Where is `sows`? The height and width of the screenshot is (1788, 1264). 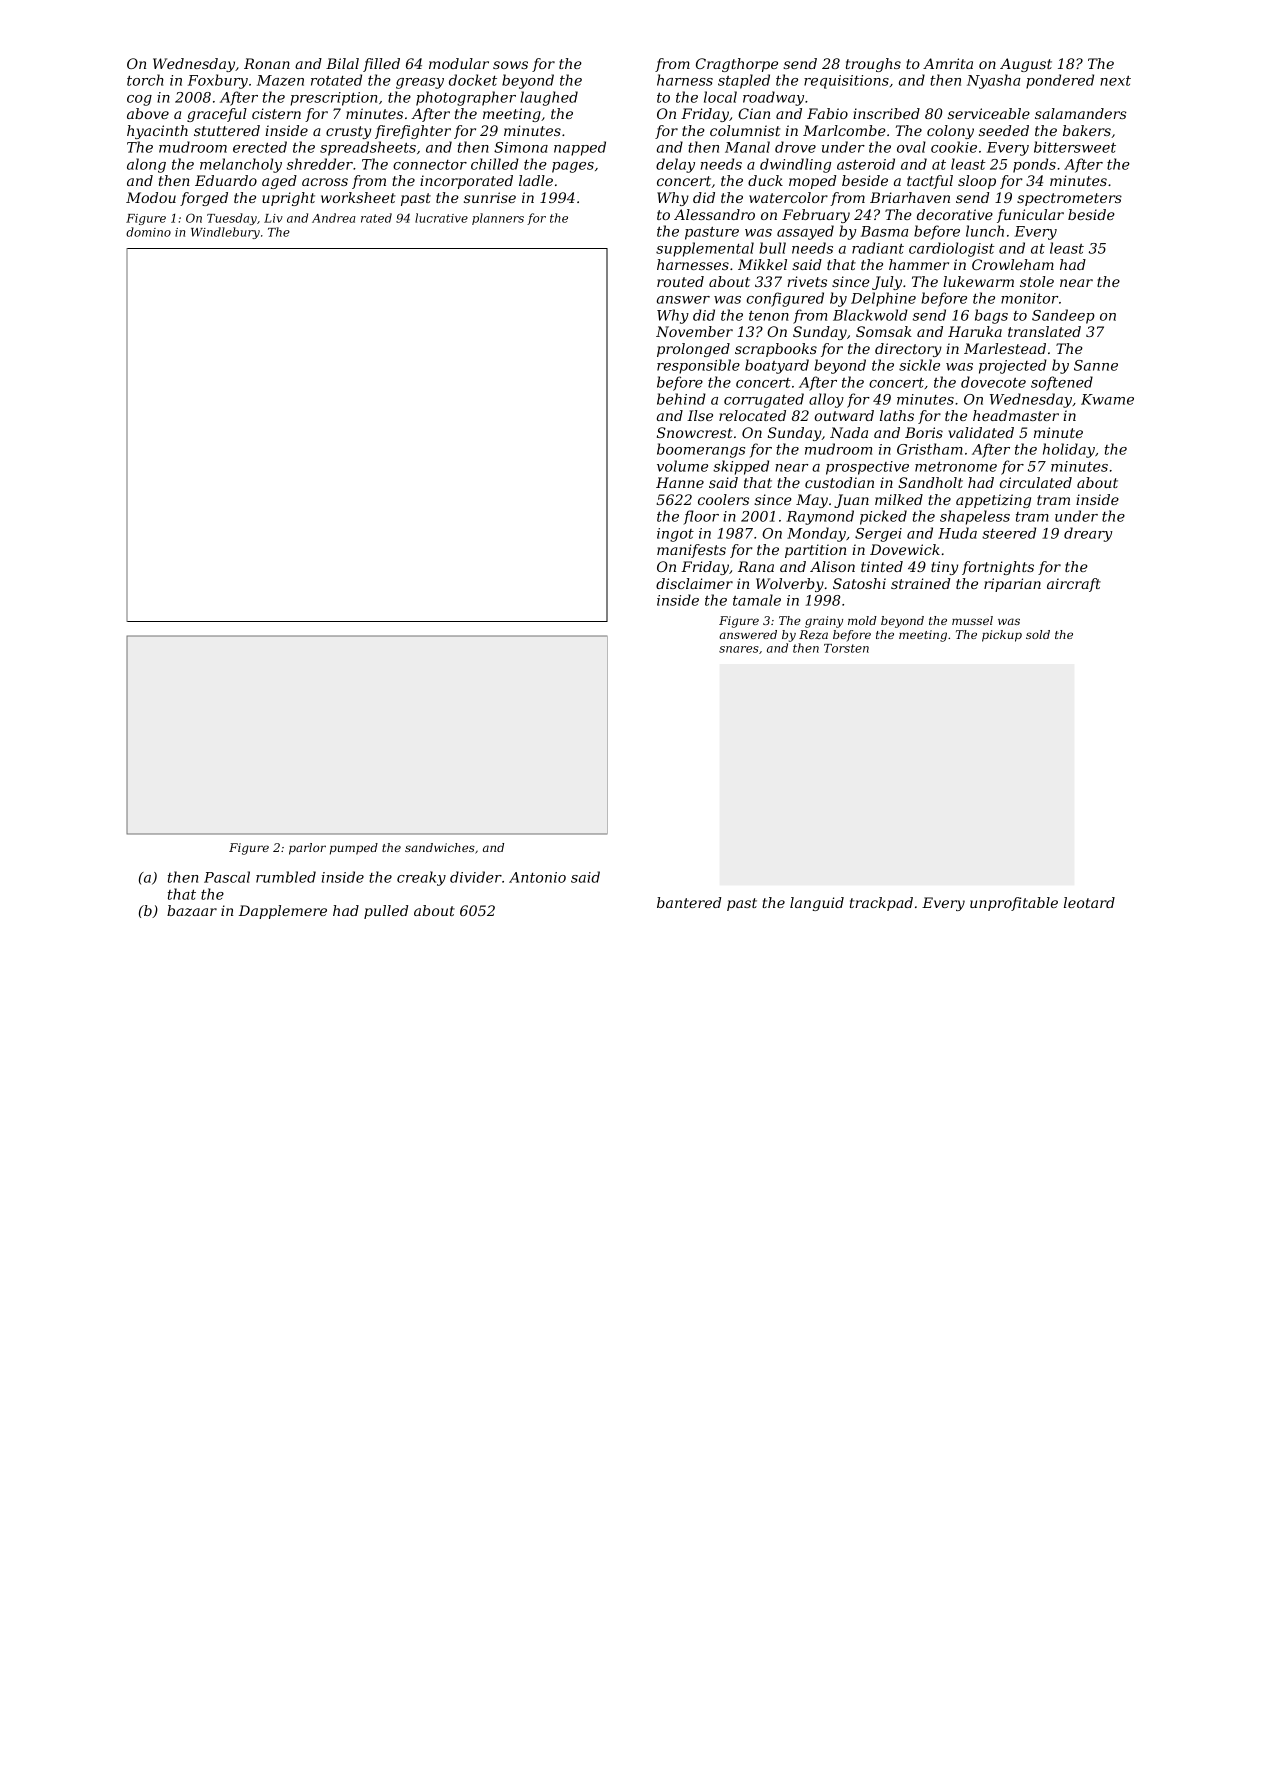
sows is located at coordinates (510, 65).
